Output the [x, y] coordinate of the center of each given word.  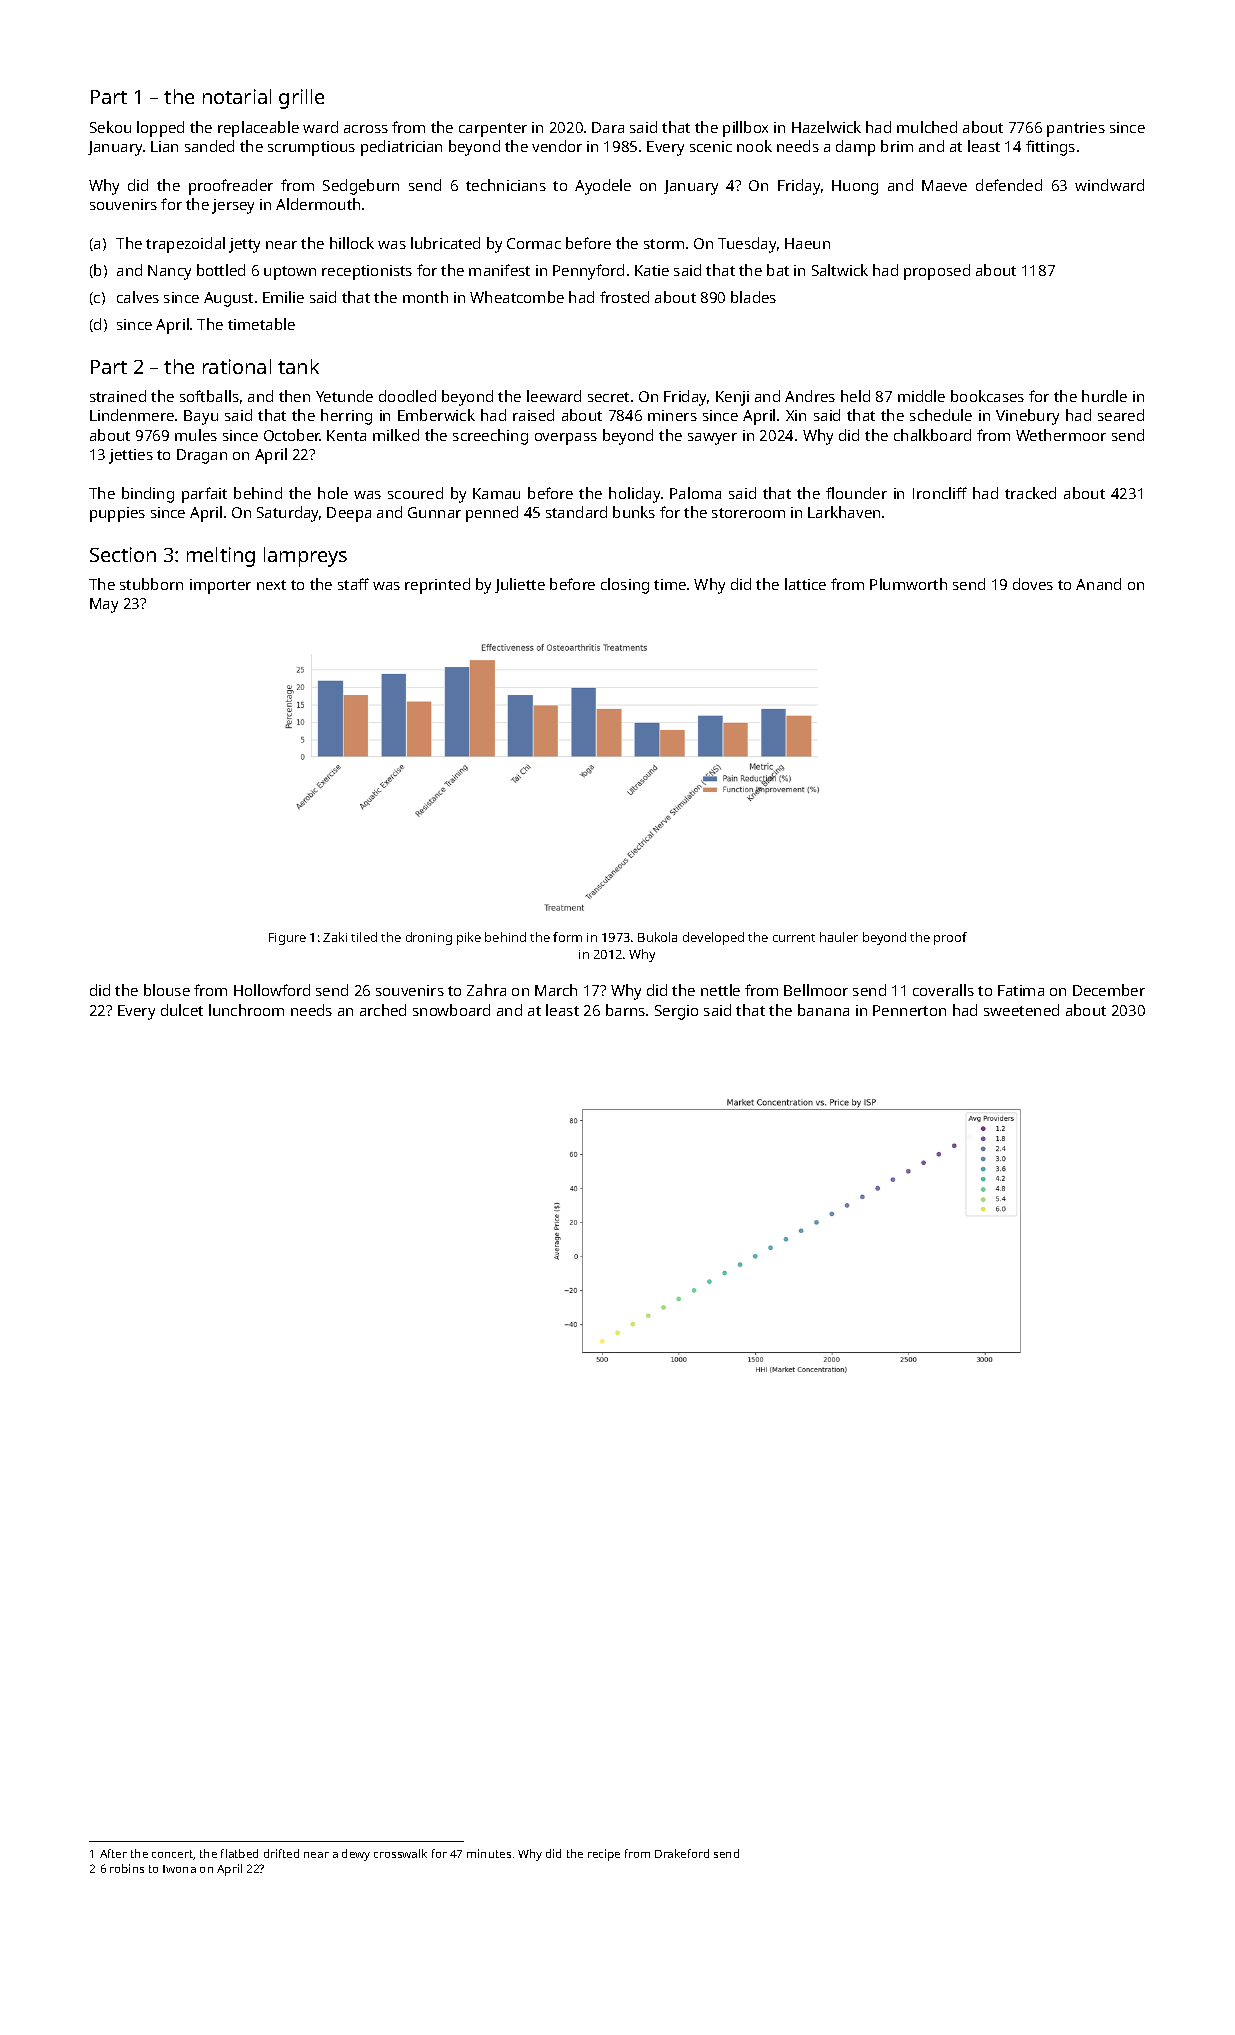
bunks [634, 512]
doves [1033, 584]
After [113, 1853]
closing [625, 586]
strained [118, 396]
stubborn [151, 584]
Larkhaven [844, 512]
